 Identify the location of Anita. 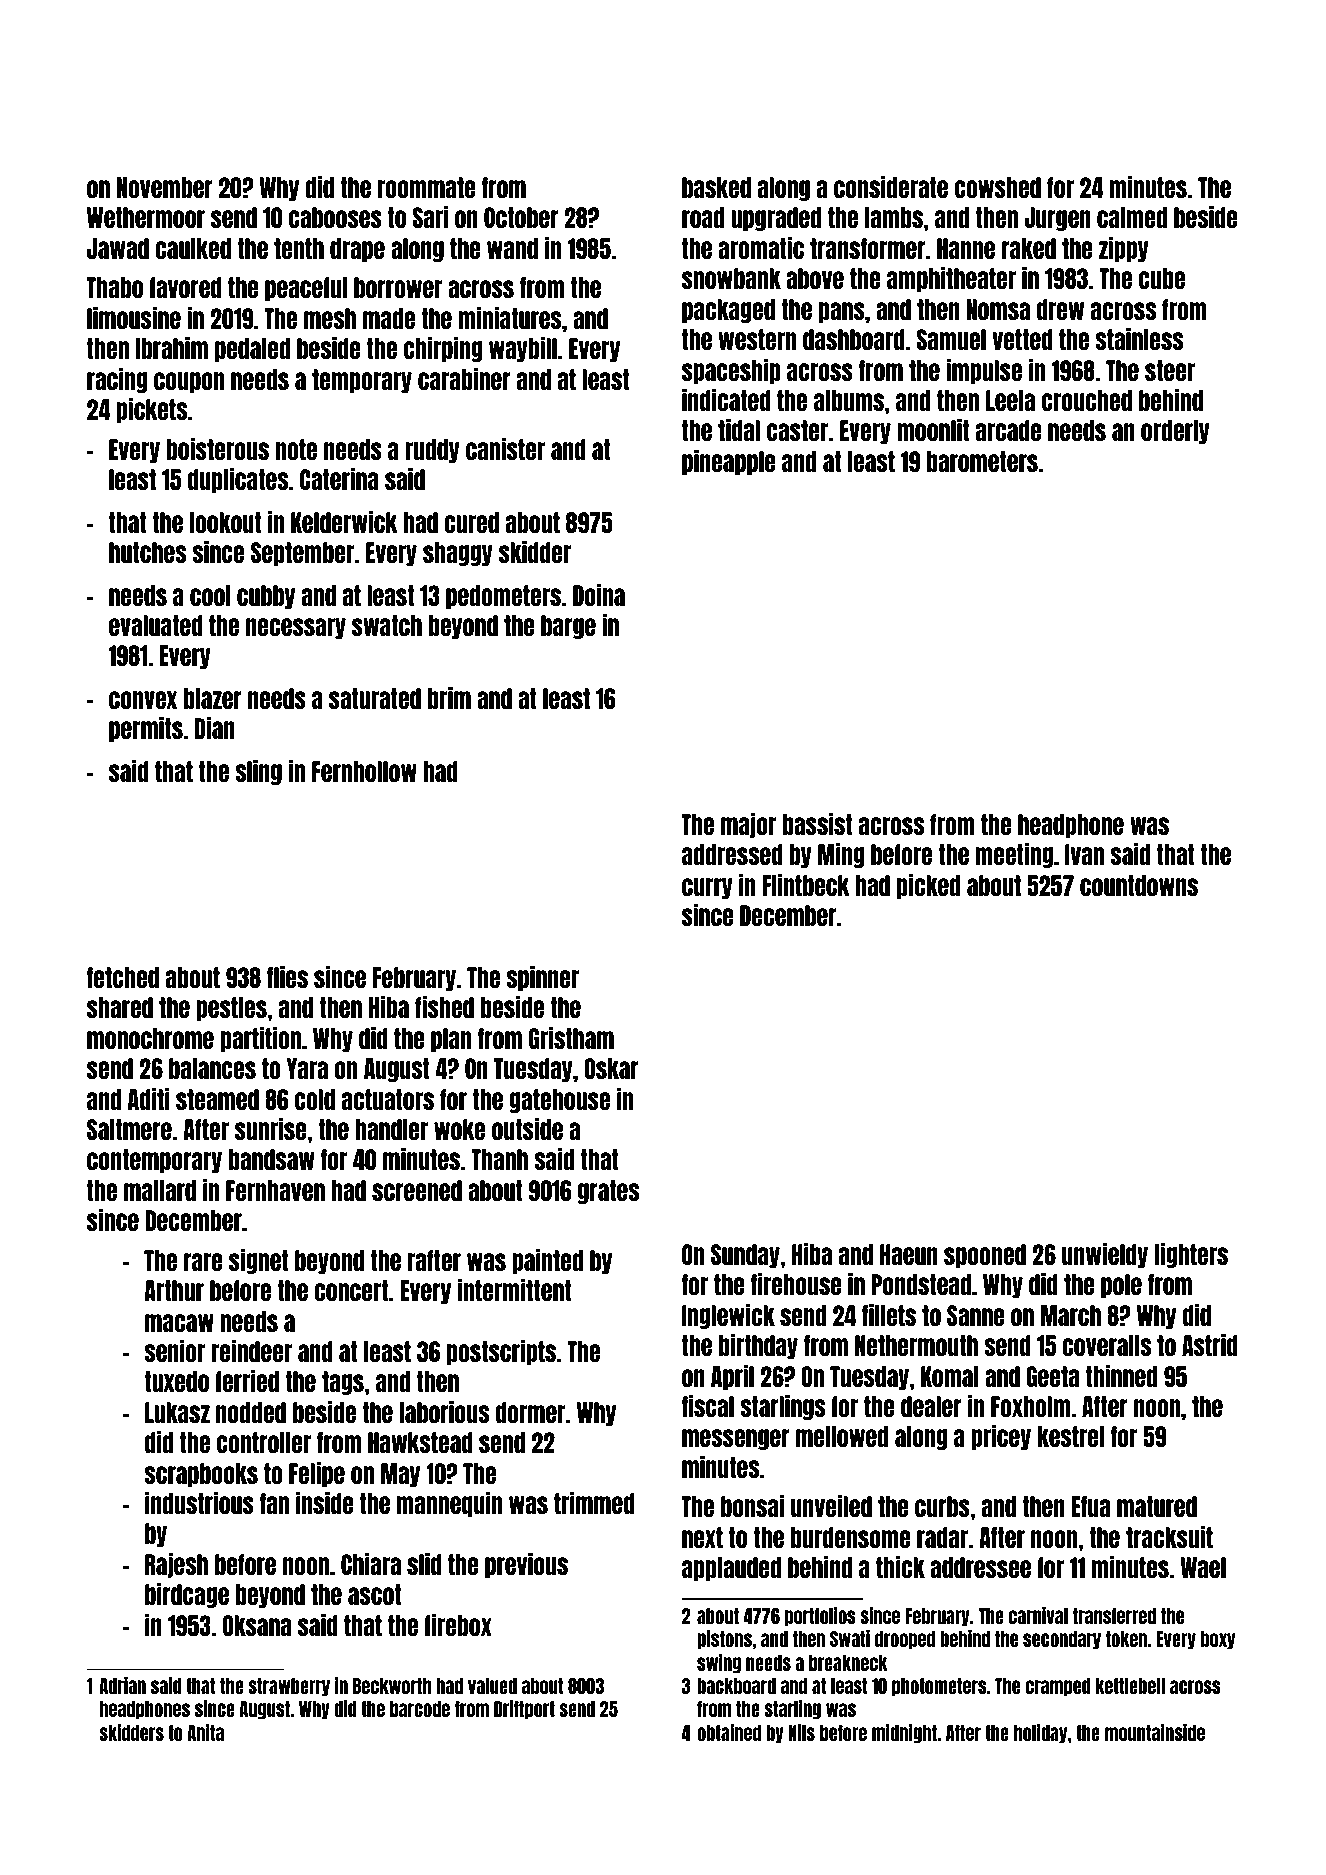
(205, 1732).
